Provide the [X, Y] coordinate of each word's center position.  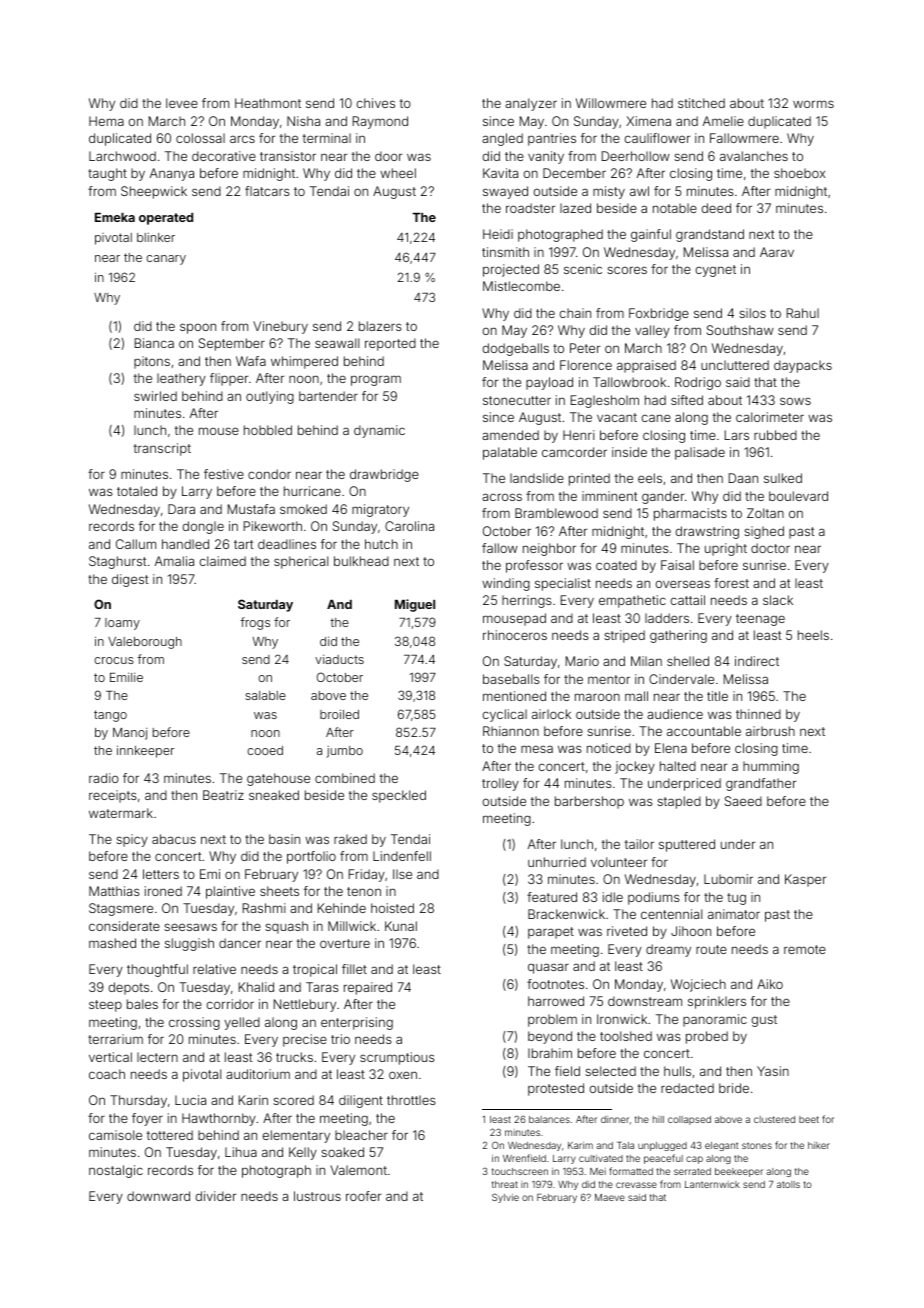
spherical [301, 562]
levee [182, 103]
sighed [764, 532]
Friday [367, 875]
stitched [701, 103]
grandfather [761, 784]
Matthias [114, 891]
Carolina [409, 526]
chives [375, 103]
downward [158, 1196]
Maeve [610, 1197]
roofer [363, 1196]
